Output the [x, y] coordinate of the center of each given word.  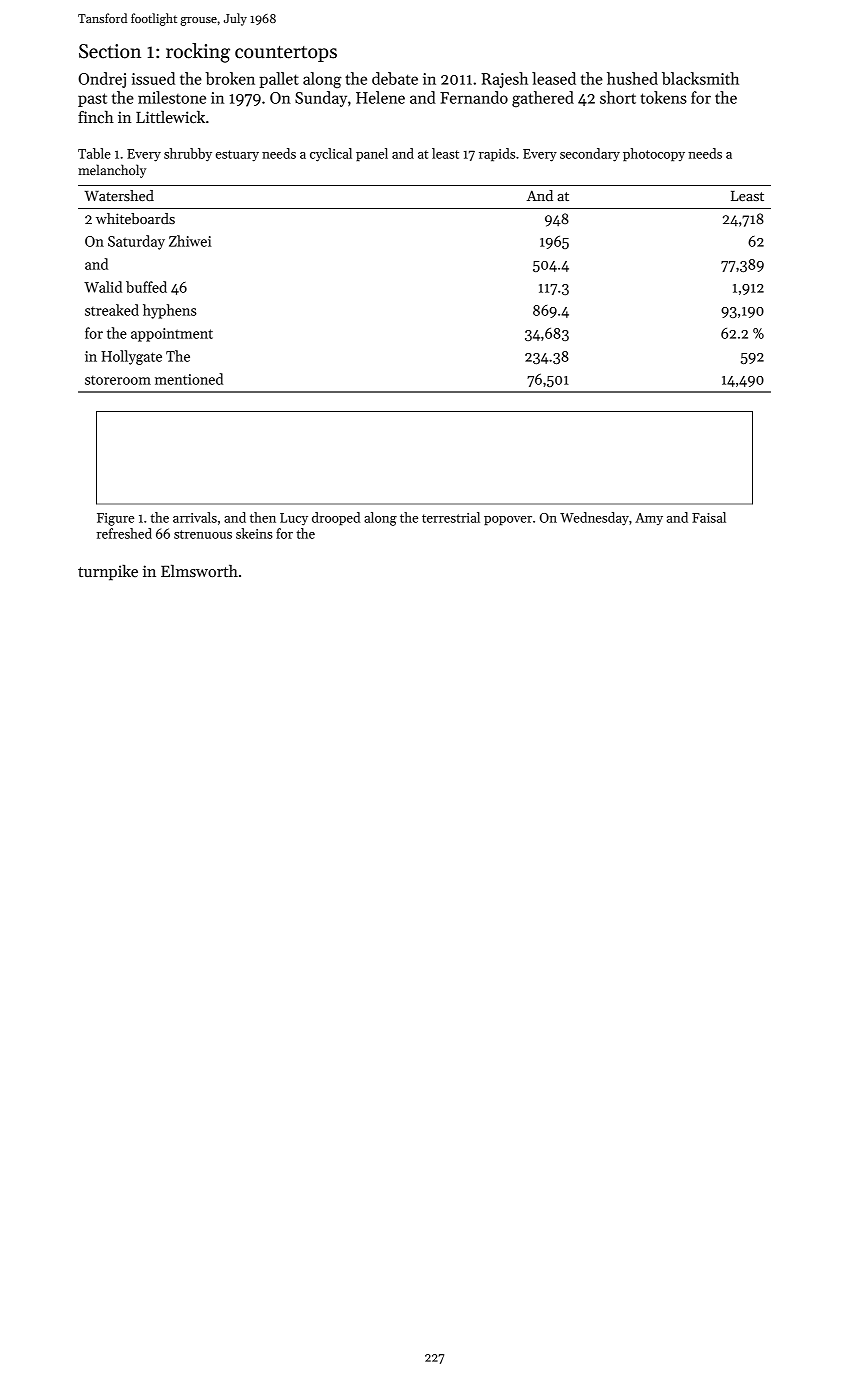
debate [395, 78]
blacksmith [700, 78]
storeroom [118, 380]
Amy [649, 519]
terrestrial [451, 517]
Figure [115, 519]
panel [372, 154]
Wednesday [594, 519]
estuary [237, 156]
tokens [663, 97]
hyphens [170, 311]
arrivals [195, 517]
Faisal [709, 517]
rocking [198, 53]
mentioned [189, 379]
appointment [172, 335]
